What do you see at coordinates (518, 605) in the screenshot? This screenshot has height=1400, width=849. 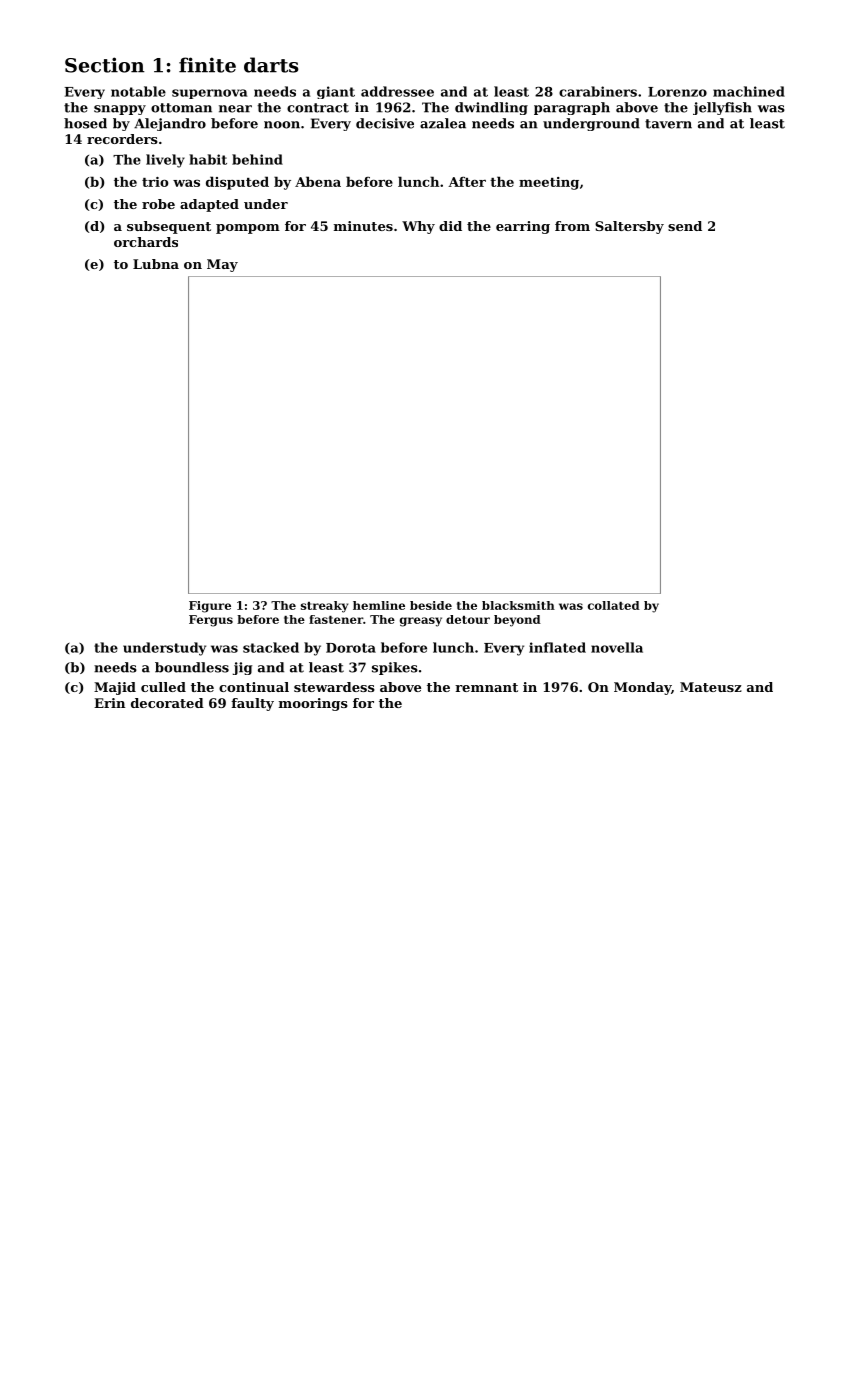 I see `blacksmith` at bounding box center [518, 605].
